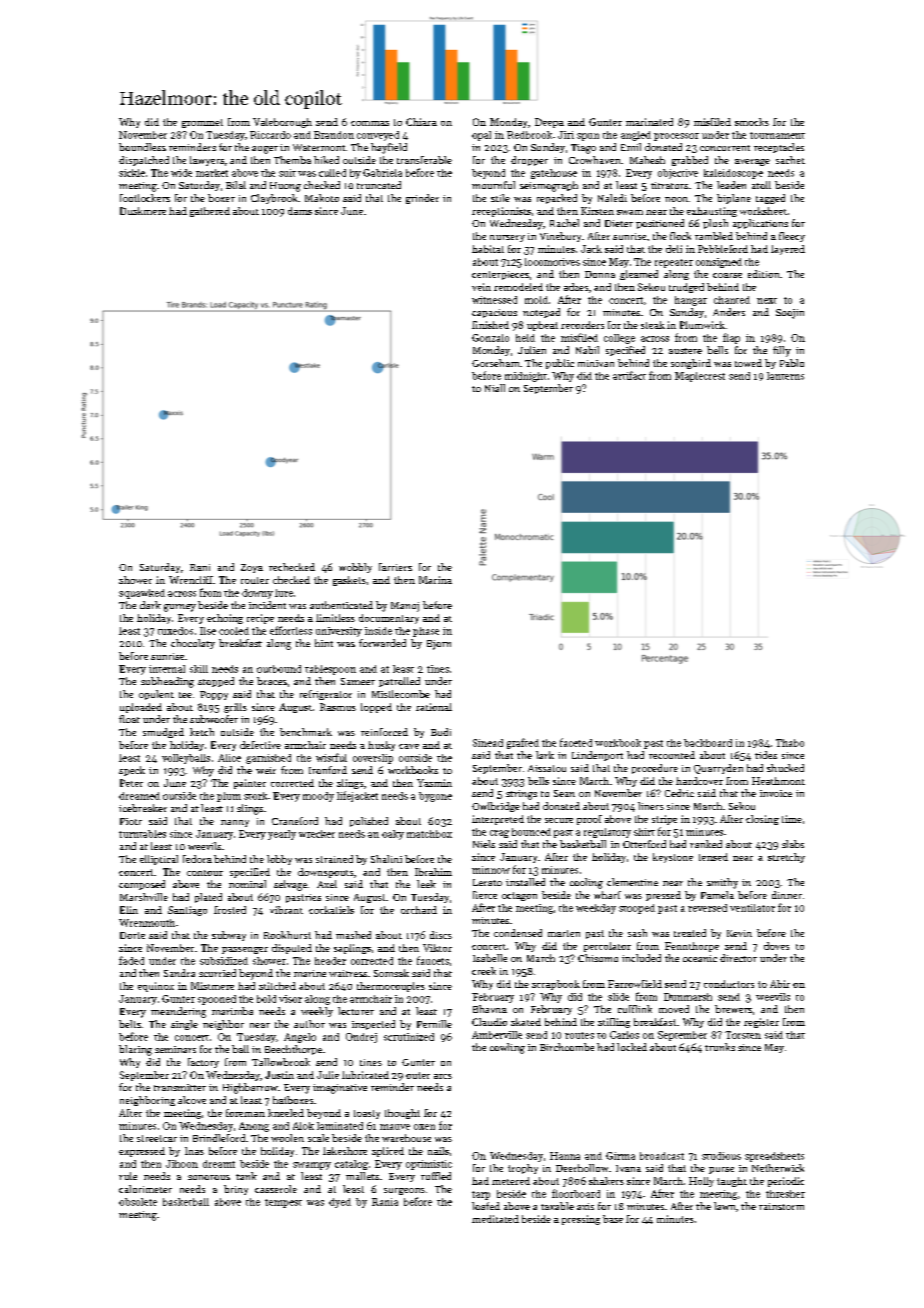  What do you see at coordinates (252, 568) in the image?
I see `Zoya` at bounding box center [252, 568].
